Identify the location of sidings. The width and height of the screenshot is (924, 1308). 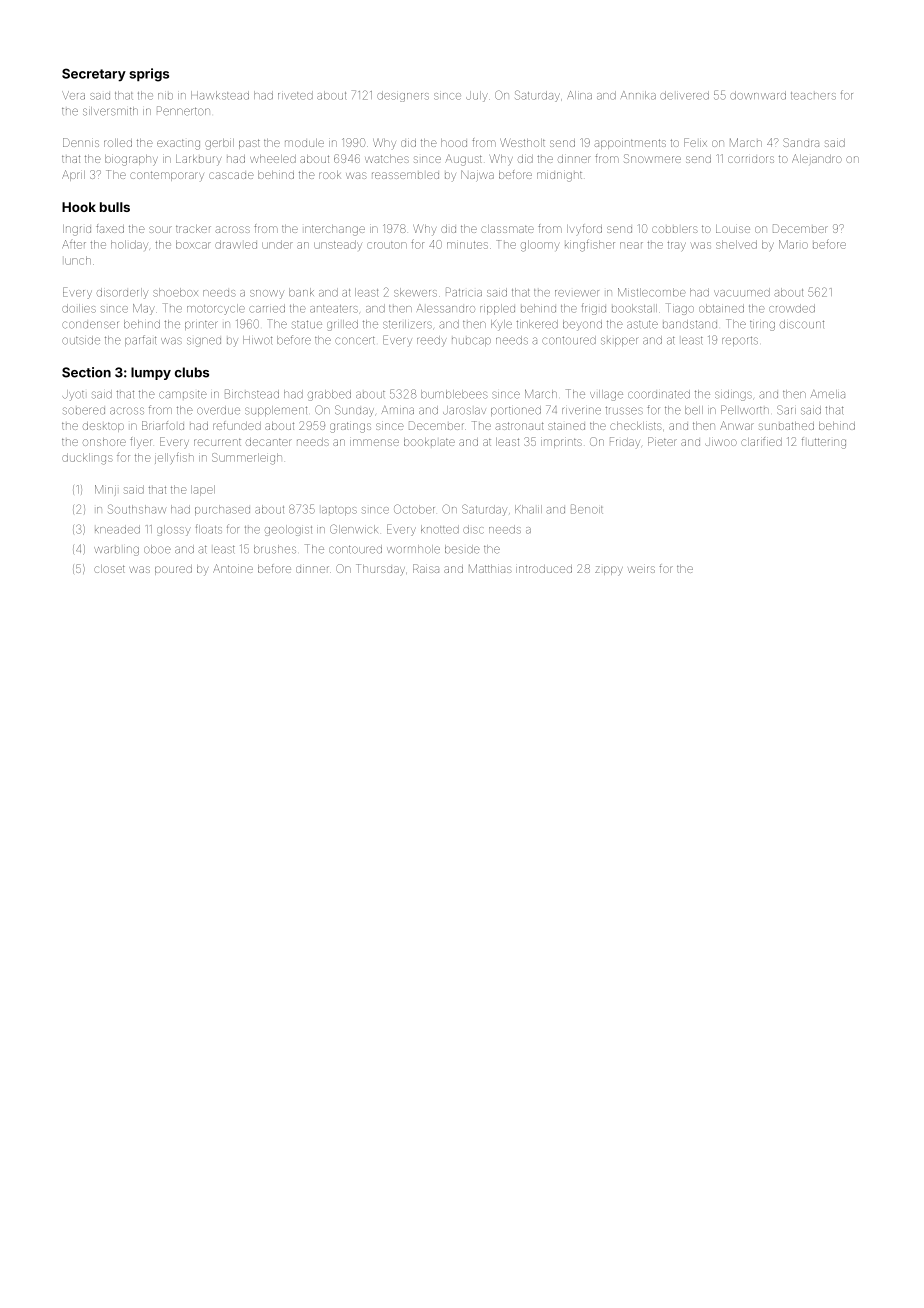
(733, 395).
